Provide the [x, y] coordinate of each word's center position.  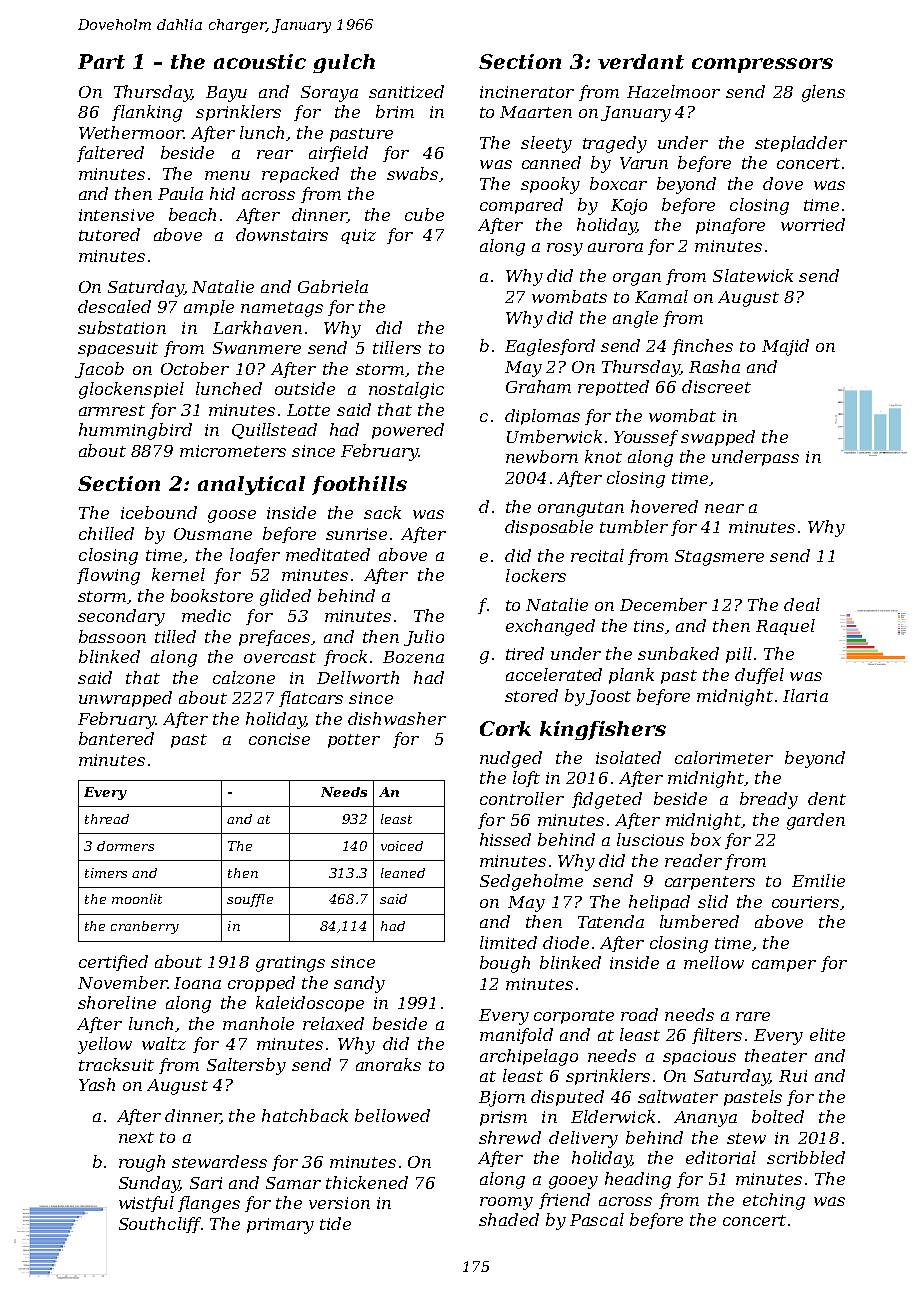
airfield [338, 154]
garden [816, 821]
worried [813, 224]
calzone [244, 677]
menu [227, 175]
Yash [97, 1084]
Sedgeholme [531, 882]
